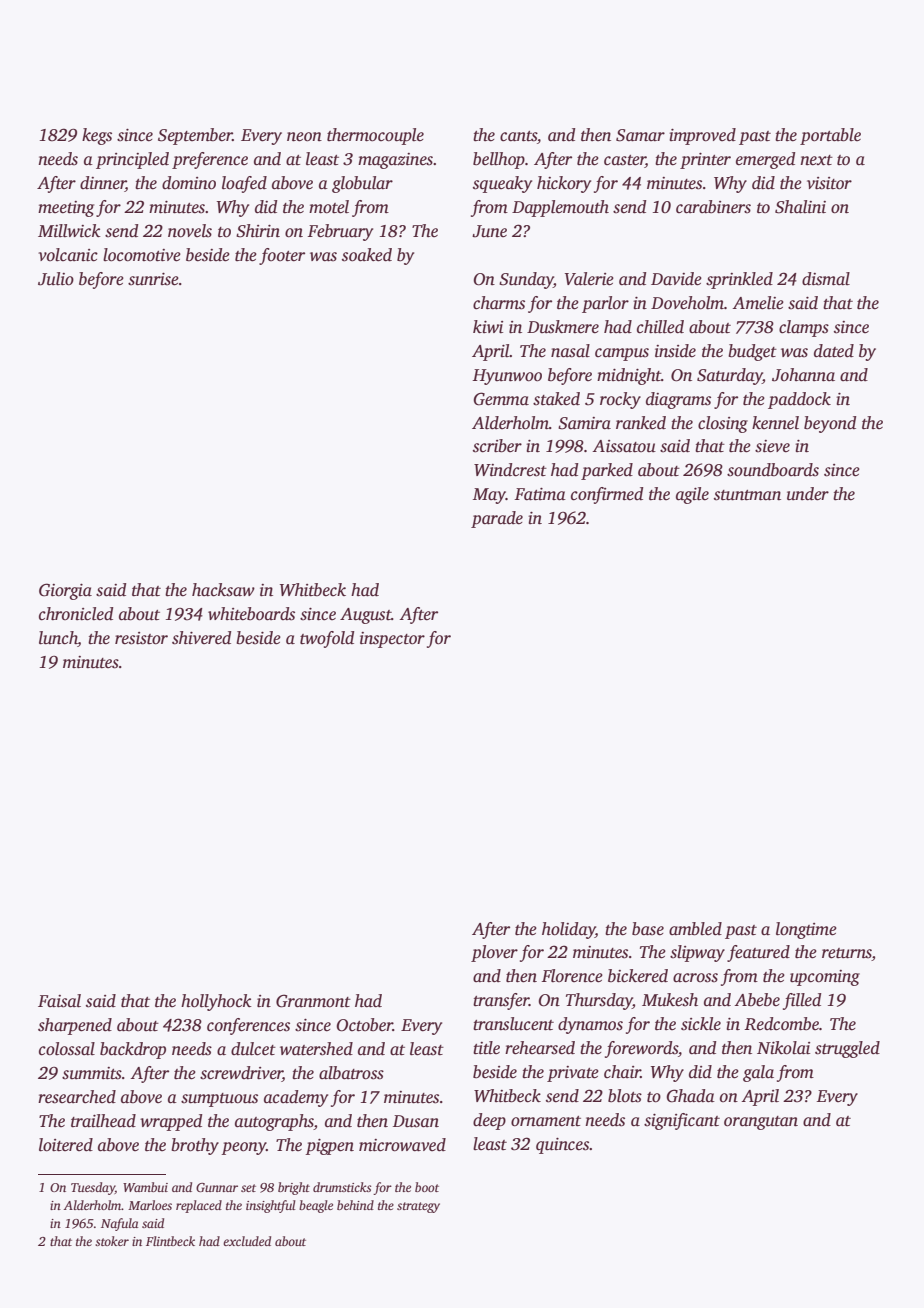 The image size is (924, 1308). What do you see at coordinates (327, 639) in the screenshot?
I see `twofold` at bounding box center [327, 639].
